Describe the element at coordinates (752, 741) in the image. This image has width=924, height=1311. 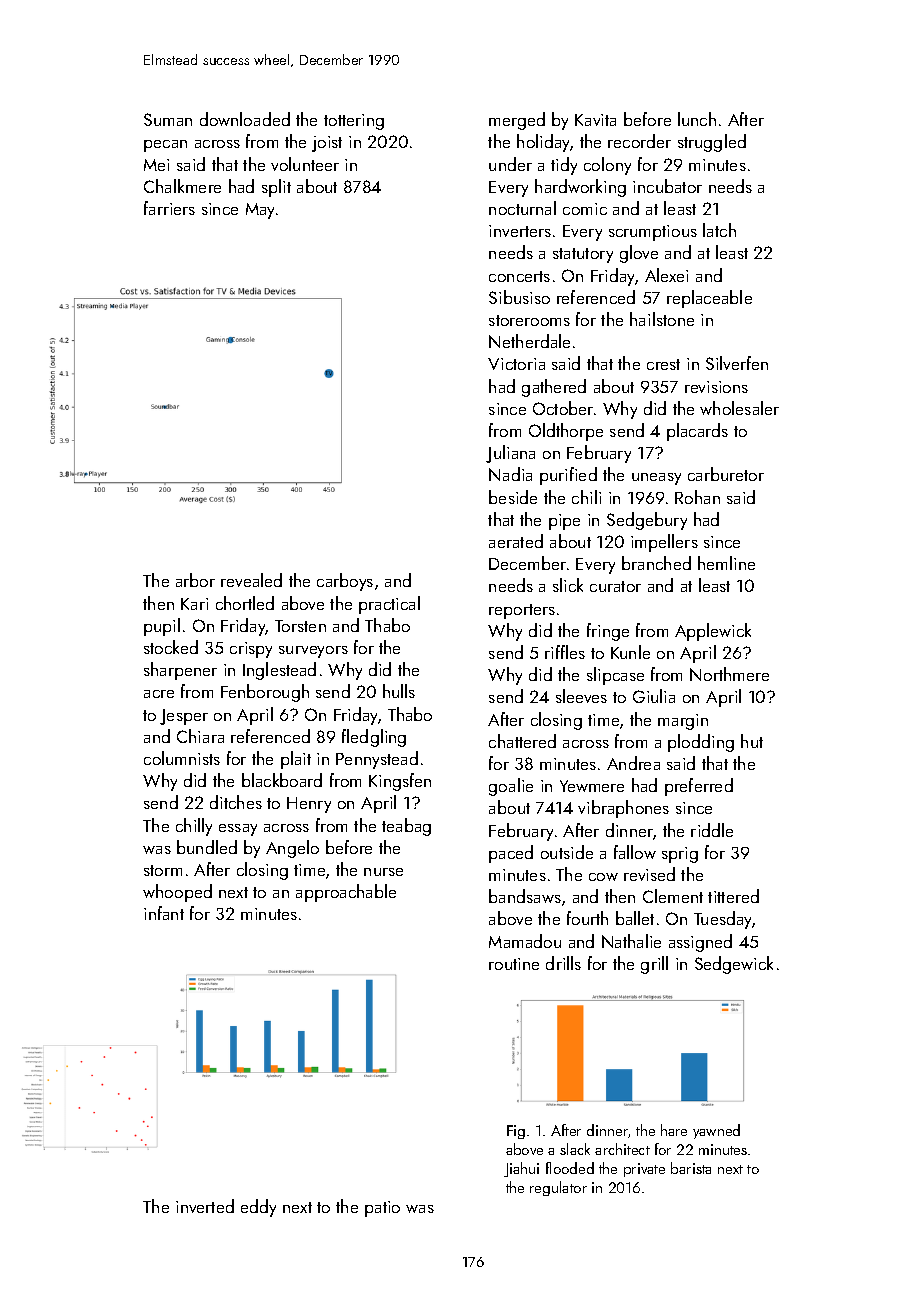
I see `hut` at that location.
